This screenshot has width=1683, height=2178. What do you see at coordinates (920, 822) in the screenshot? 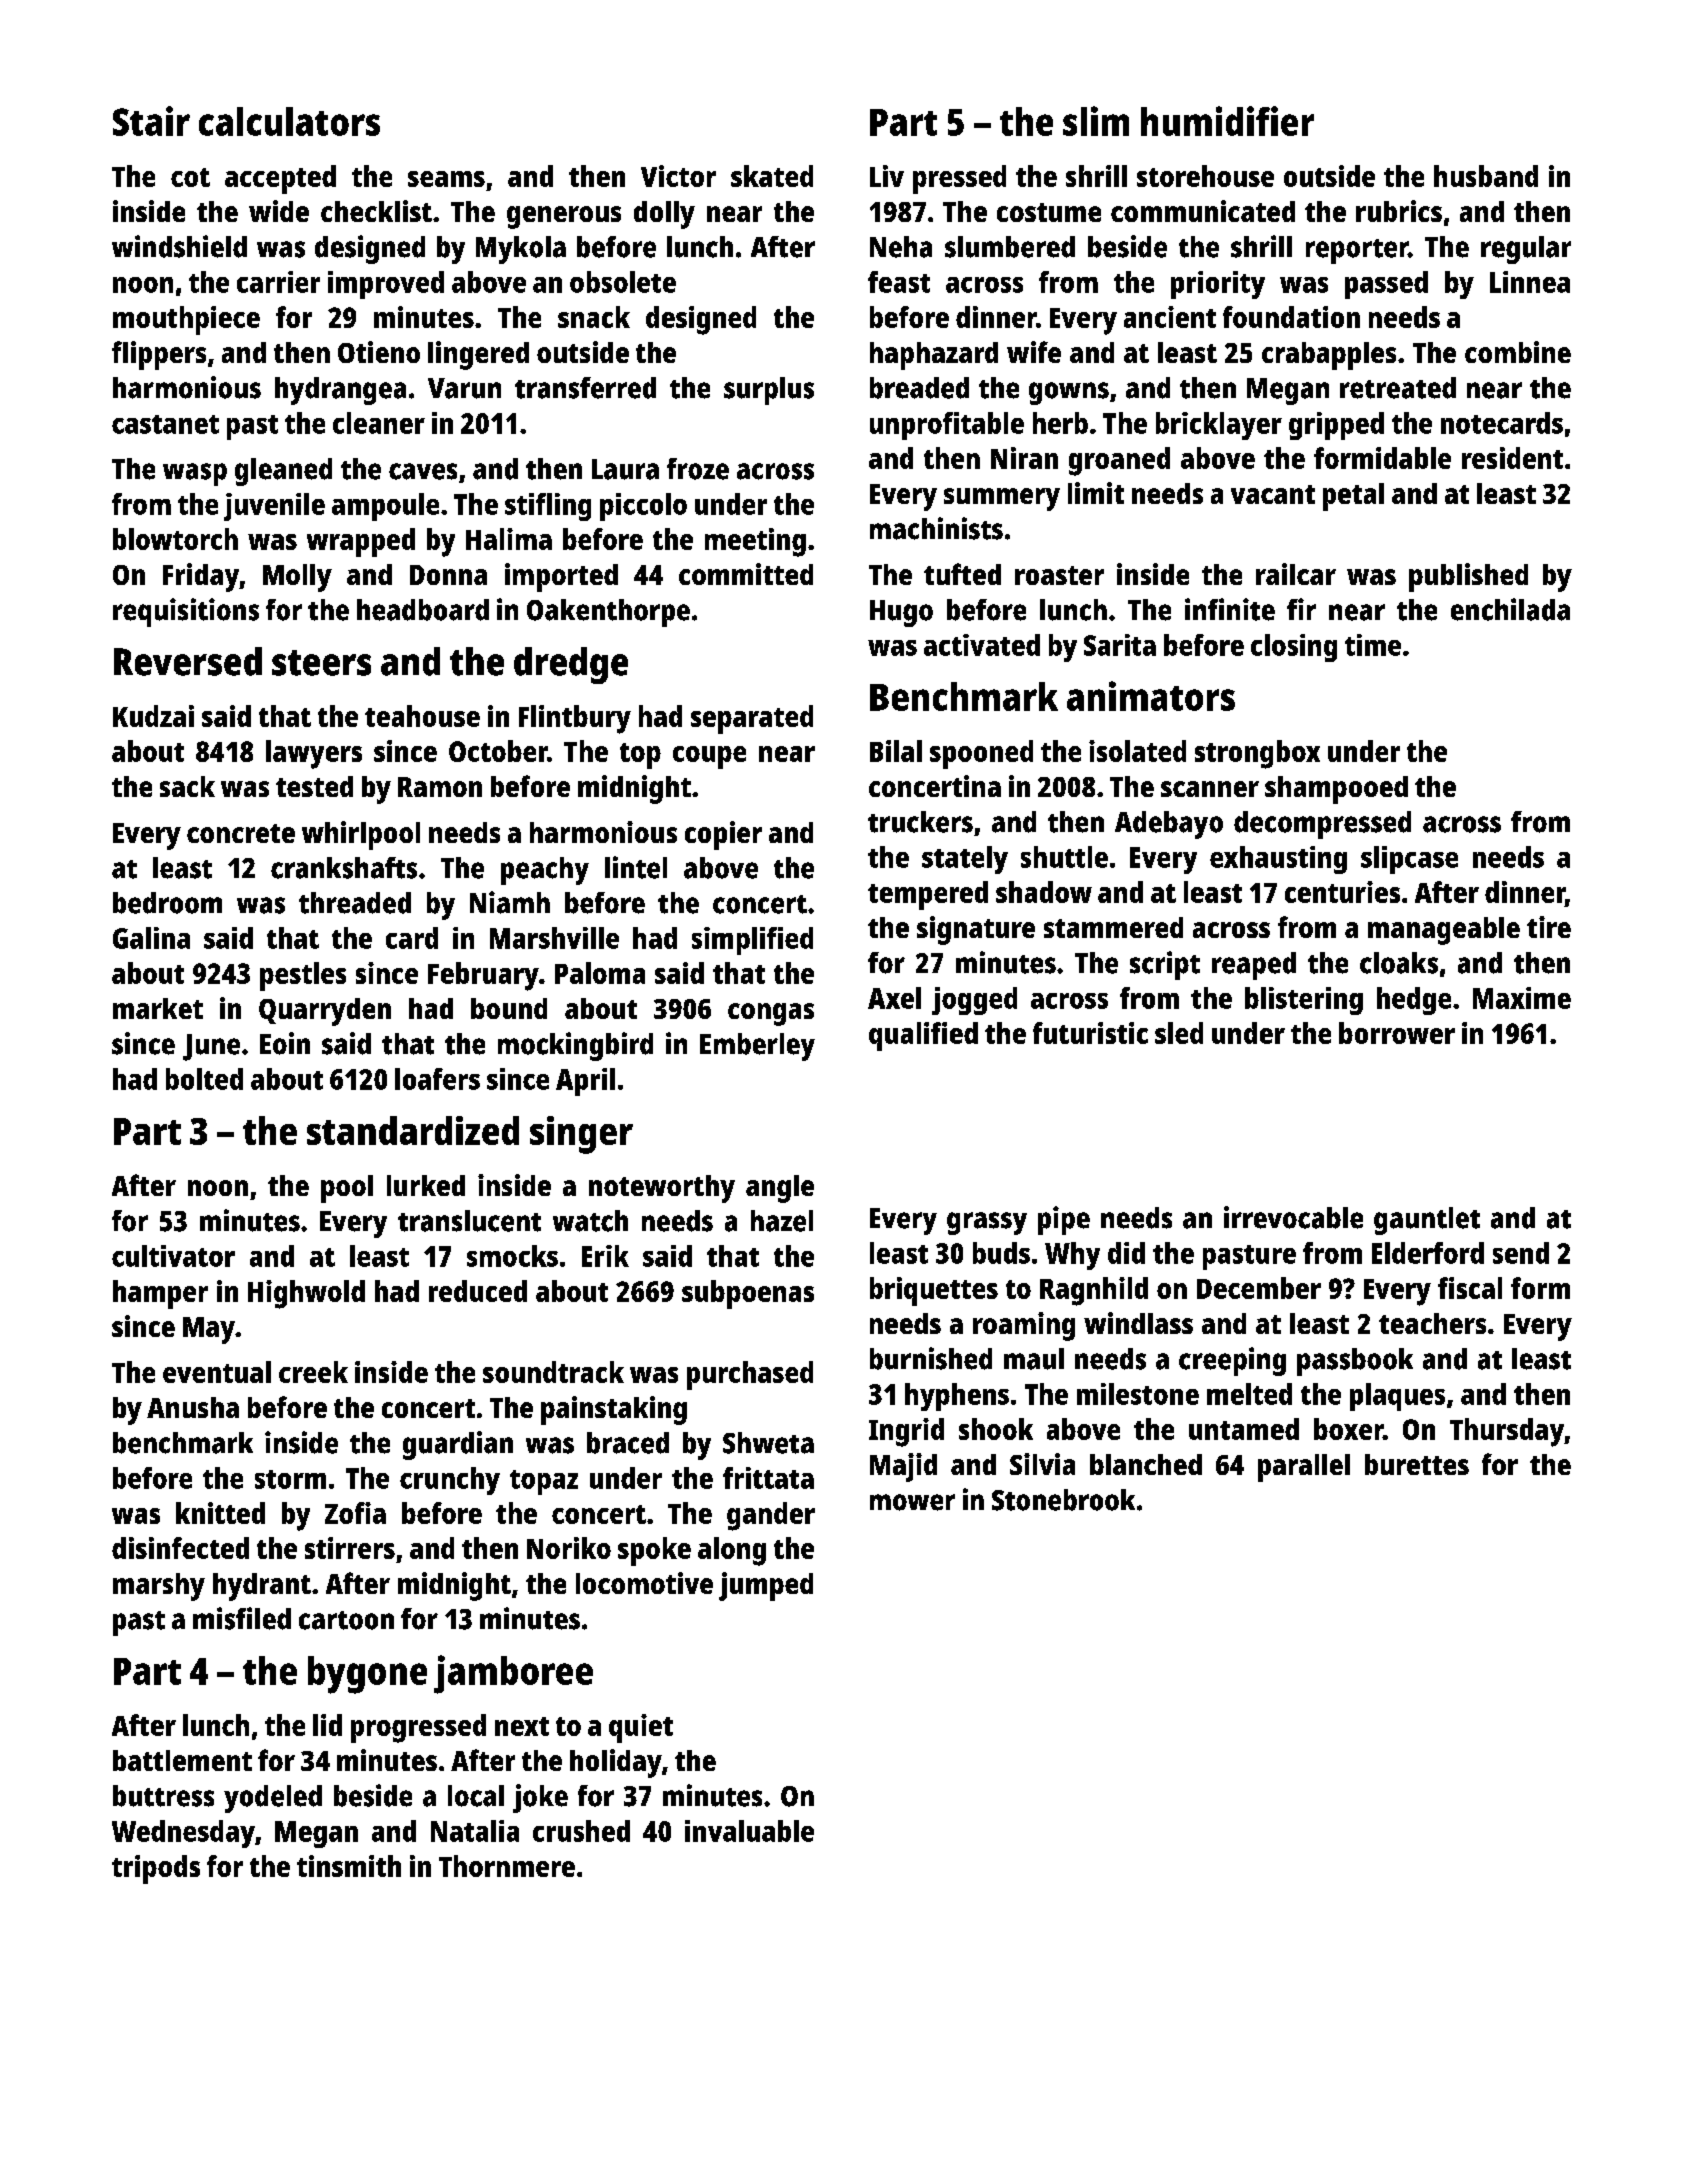
I see `truckers` at bounding box center [920, 822].
